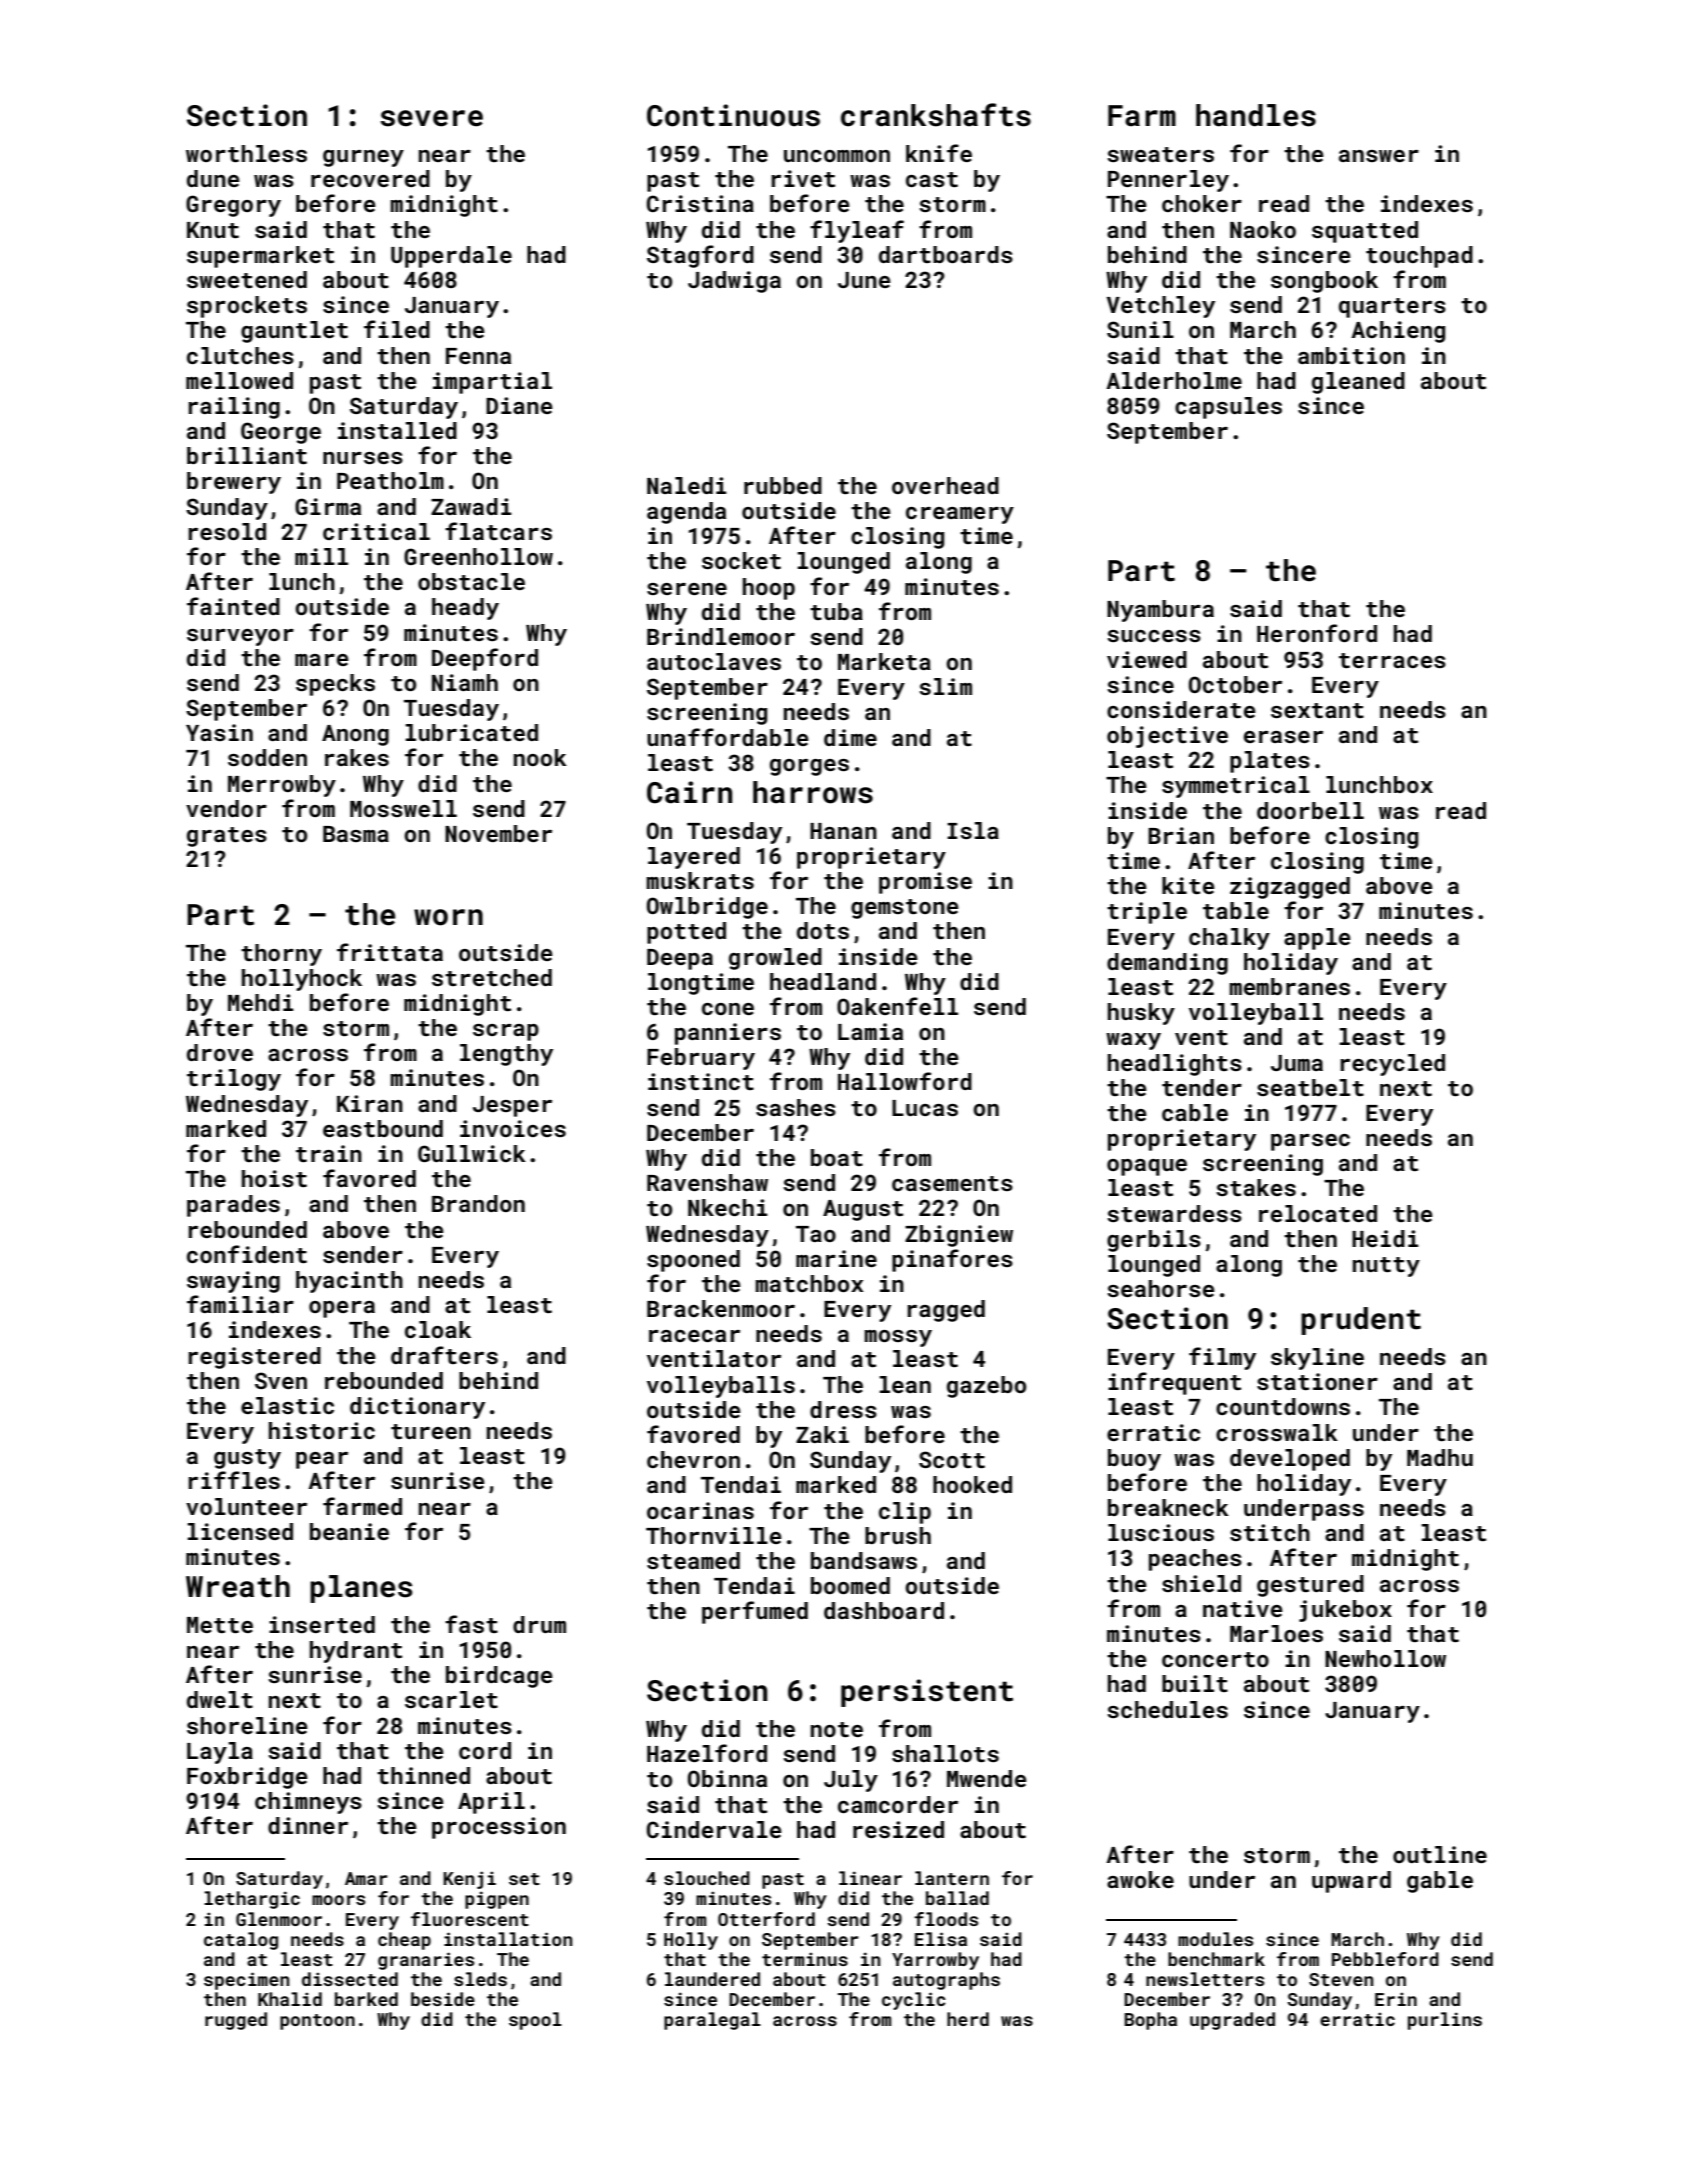  I want to click on rubbed, so click(783, 485).
